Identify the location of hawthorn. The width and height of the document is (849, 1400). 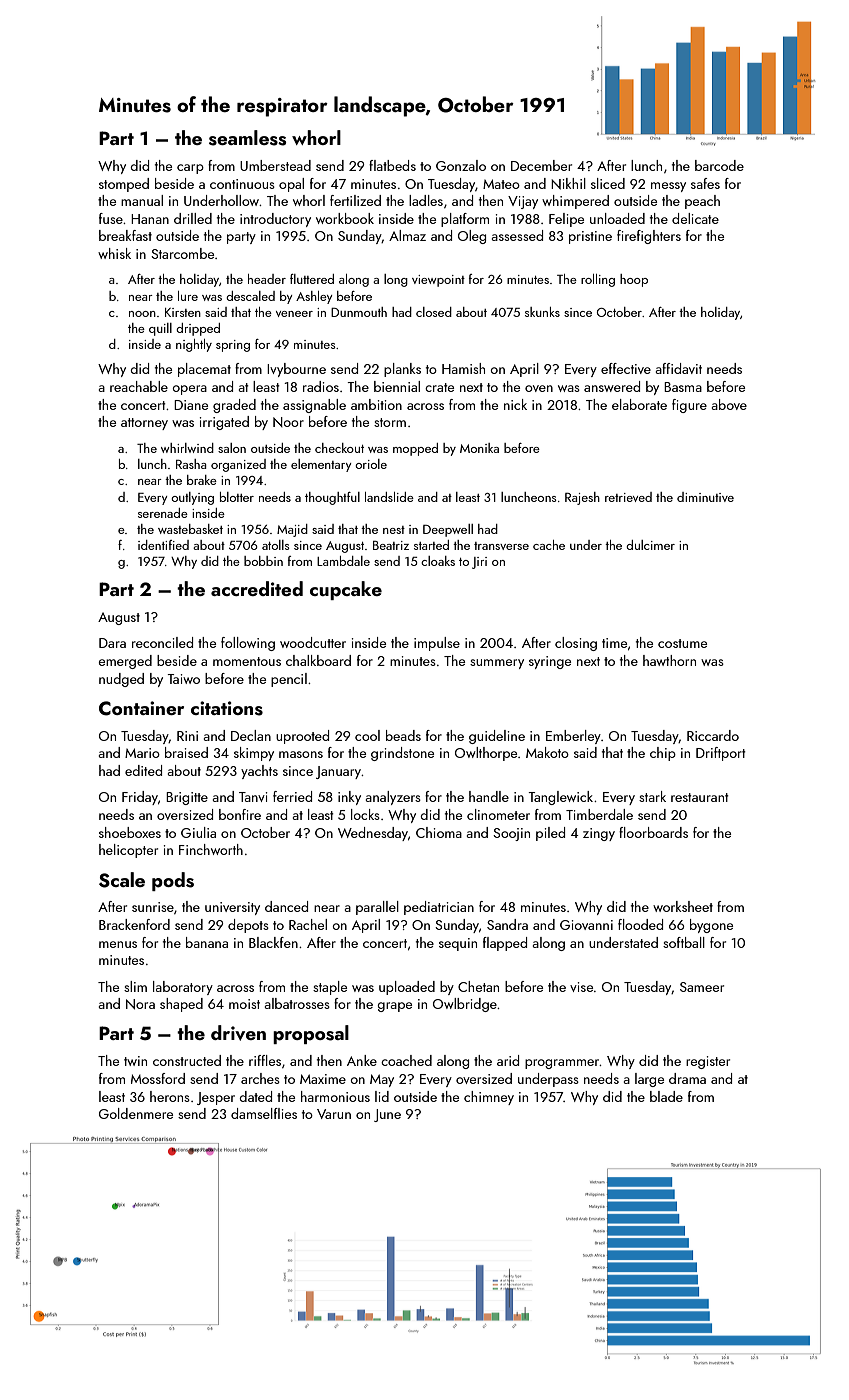
(669, 660).
